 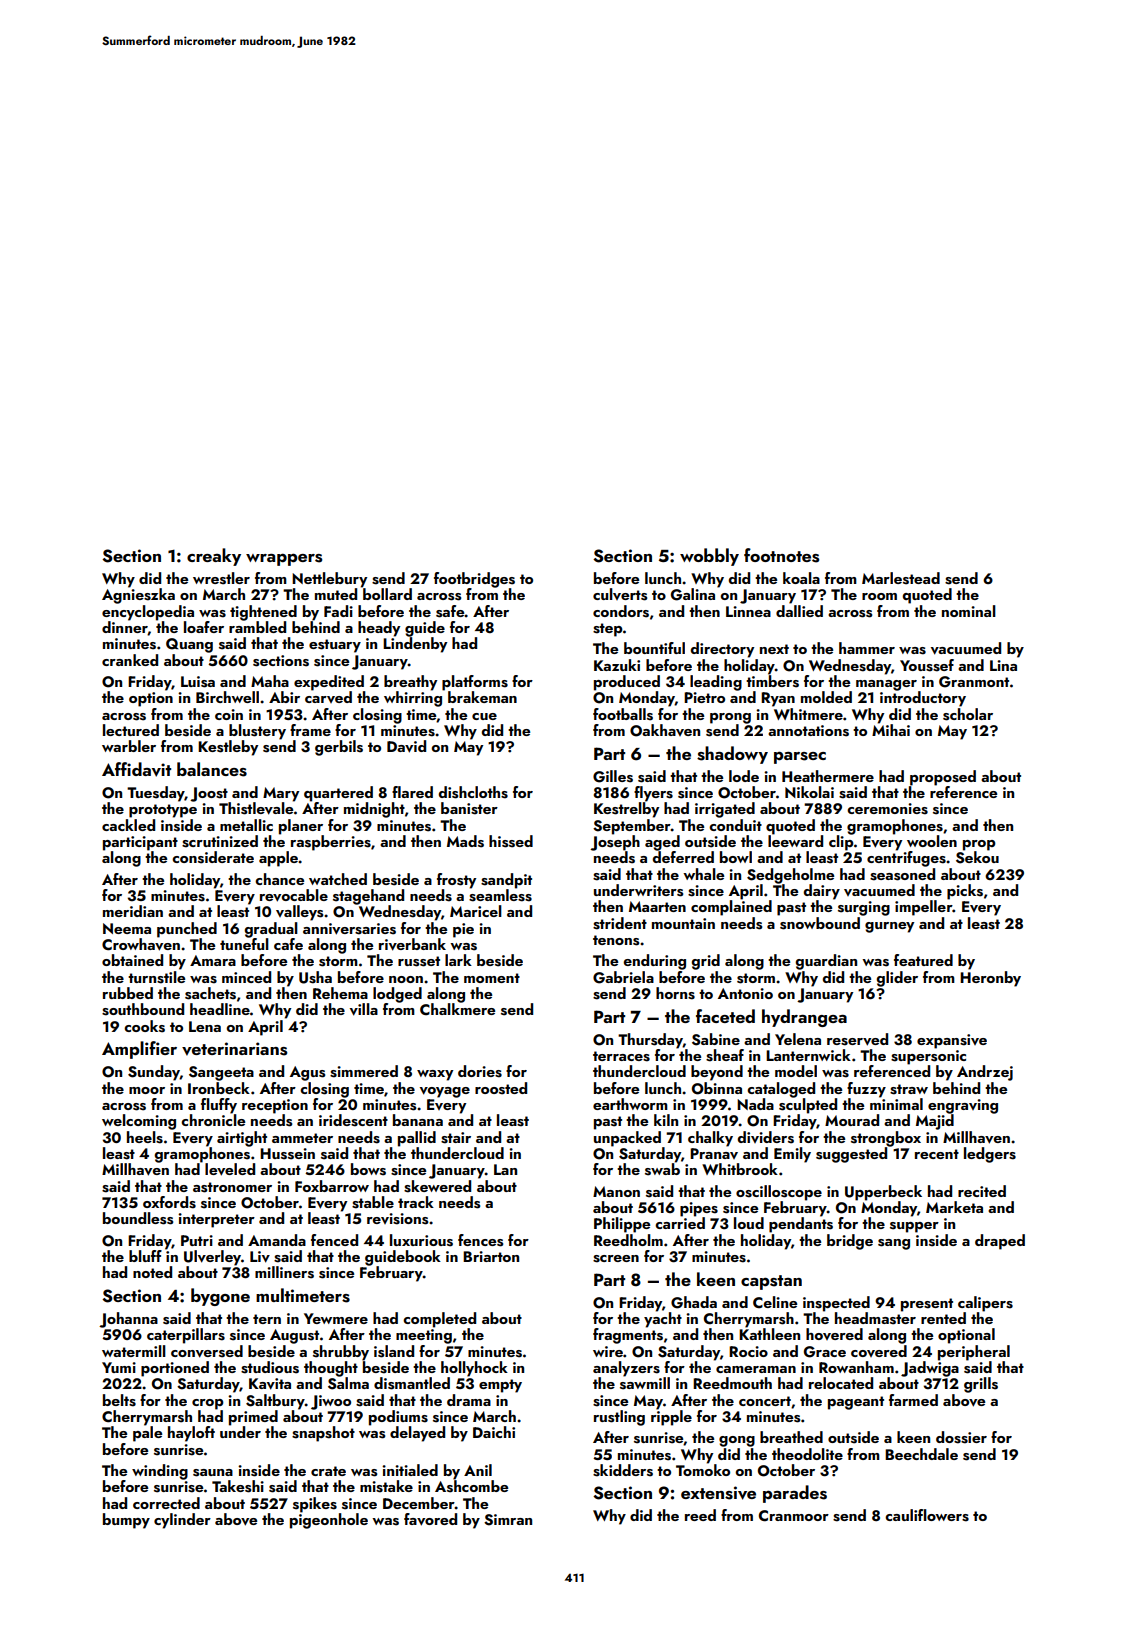 What do you see at coordinates (182, 1521) in the screenshot?
I see `cylinder` at bounding box center [182, 1521].
